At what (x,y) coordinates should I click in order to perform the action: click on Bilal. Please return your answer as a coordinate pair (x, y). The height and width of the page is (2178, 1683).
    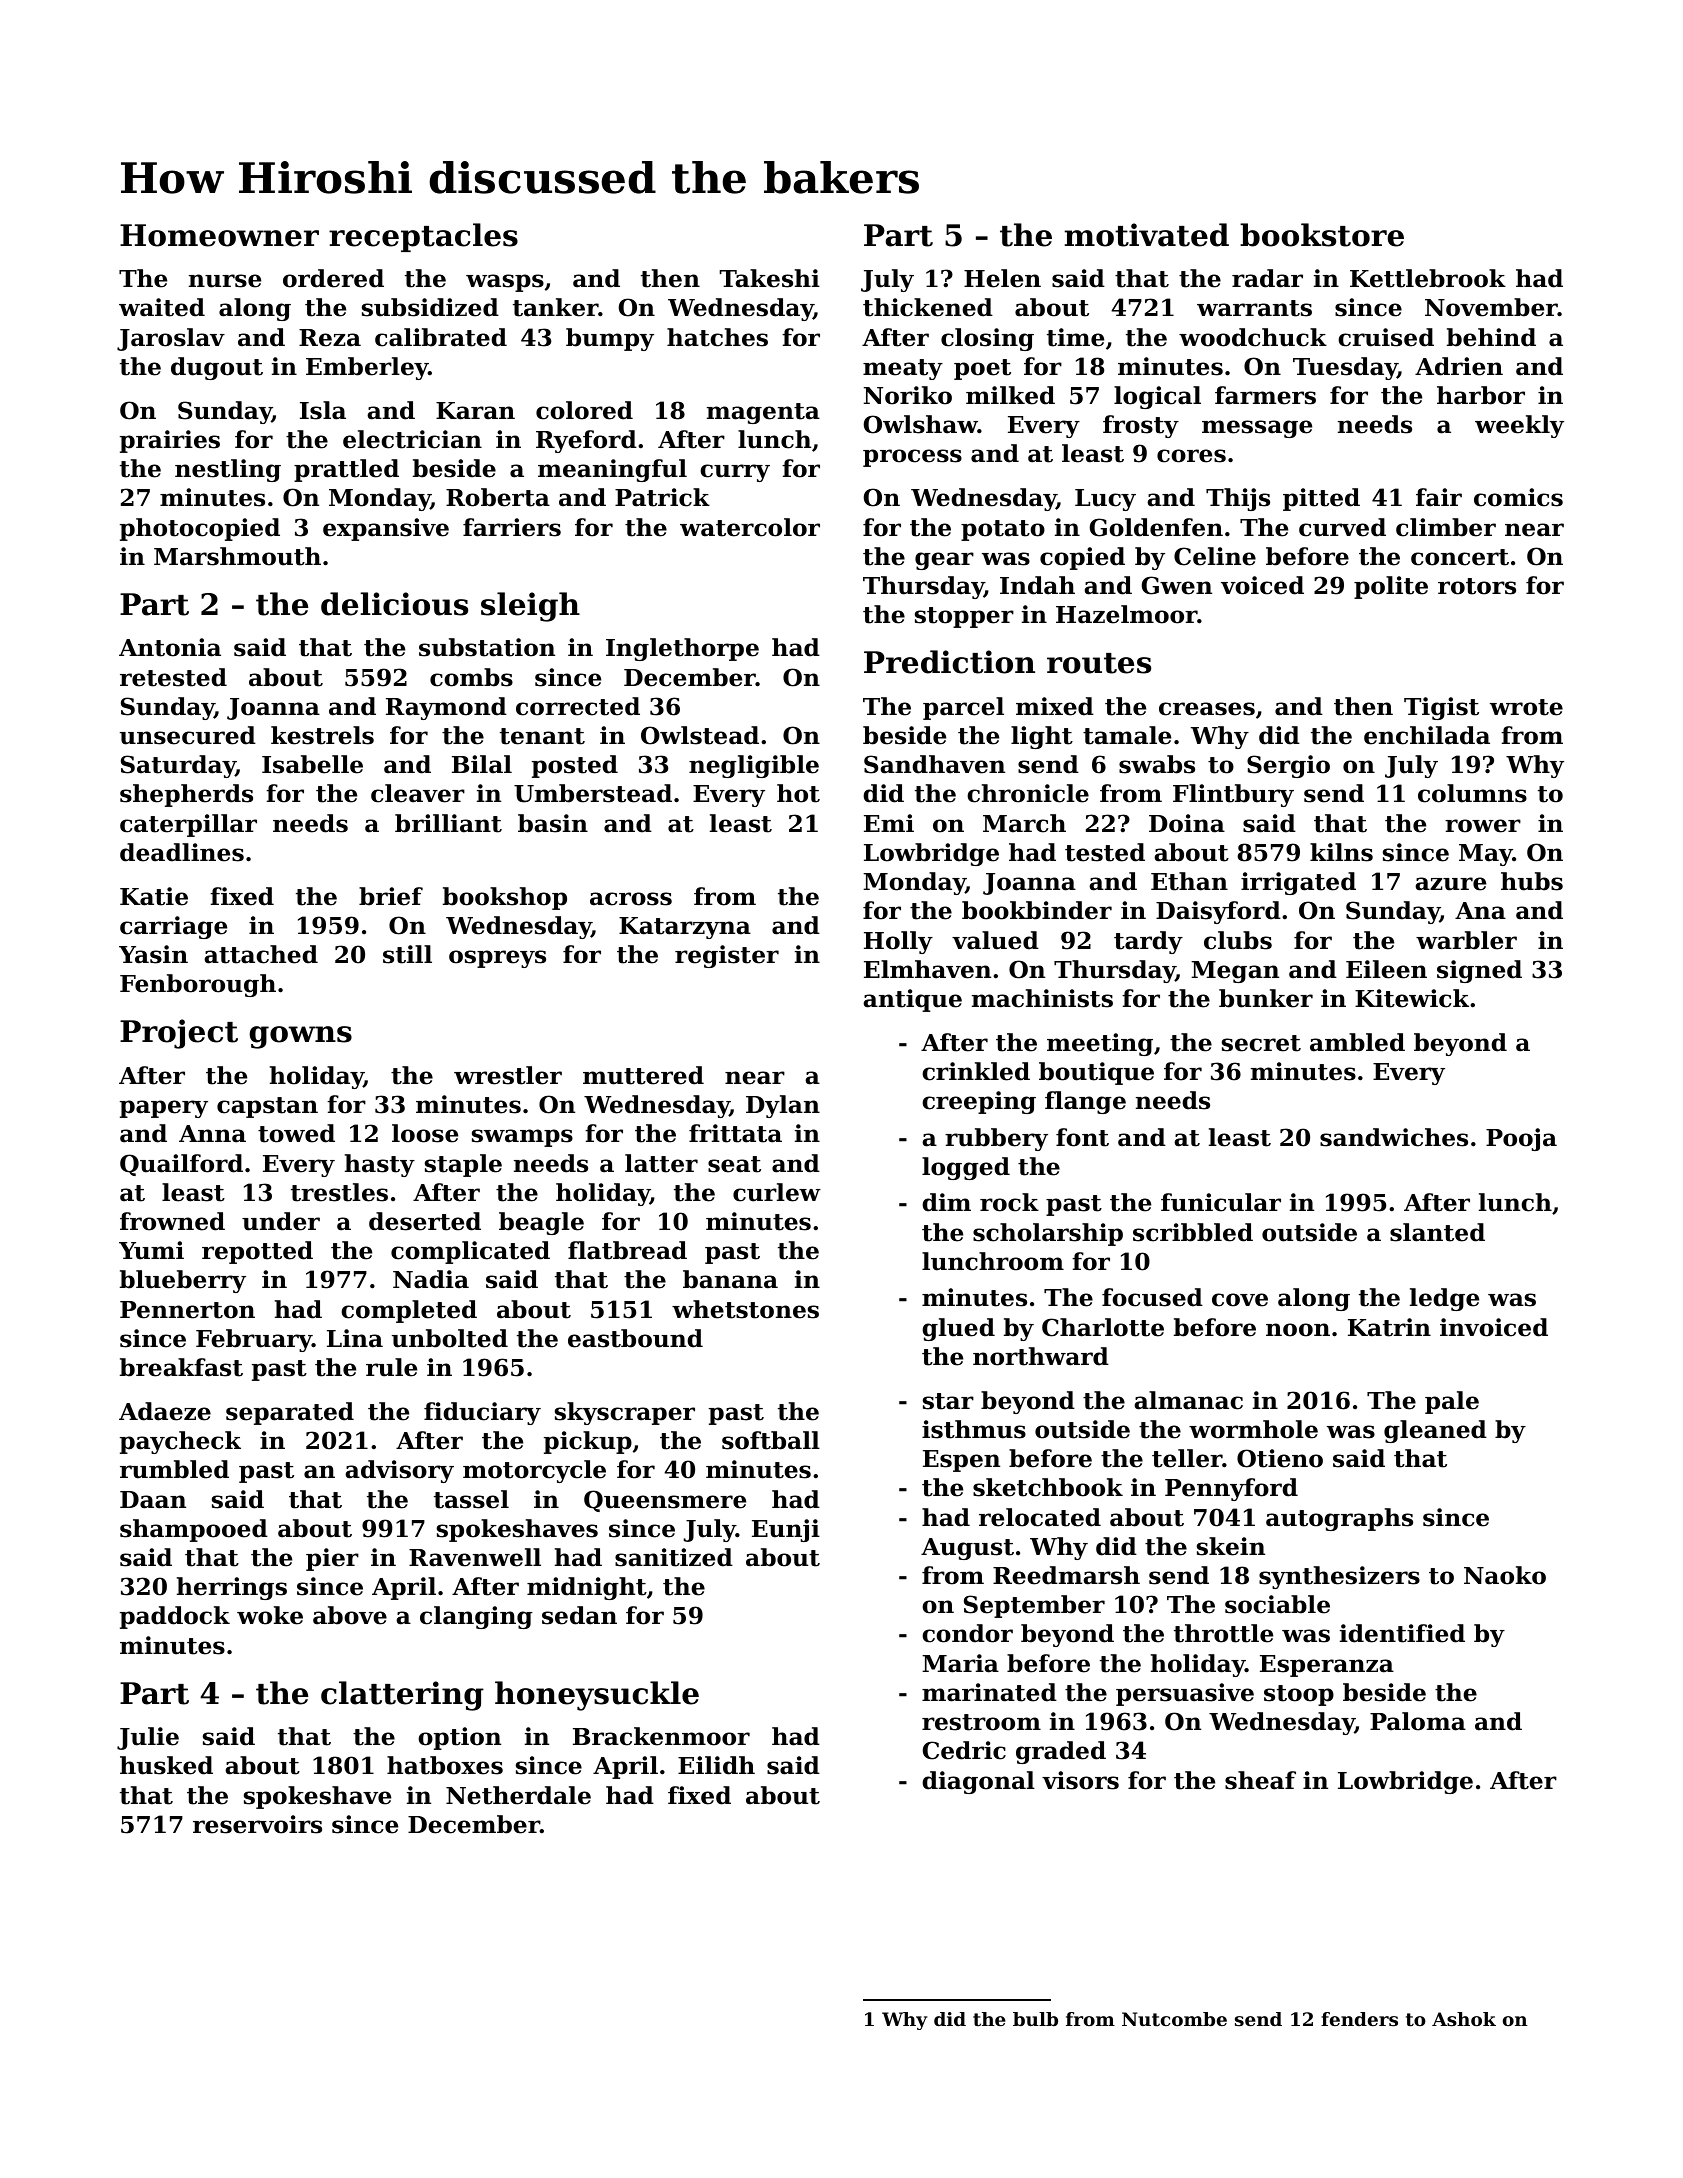
    Looking at the image, I should click on (482, 764).
